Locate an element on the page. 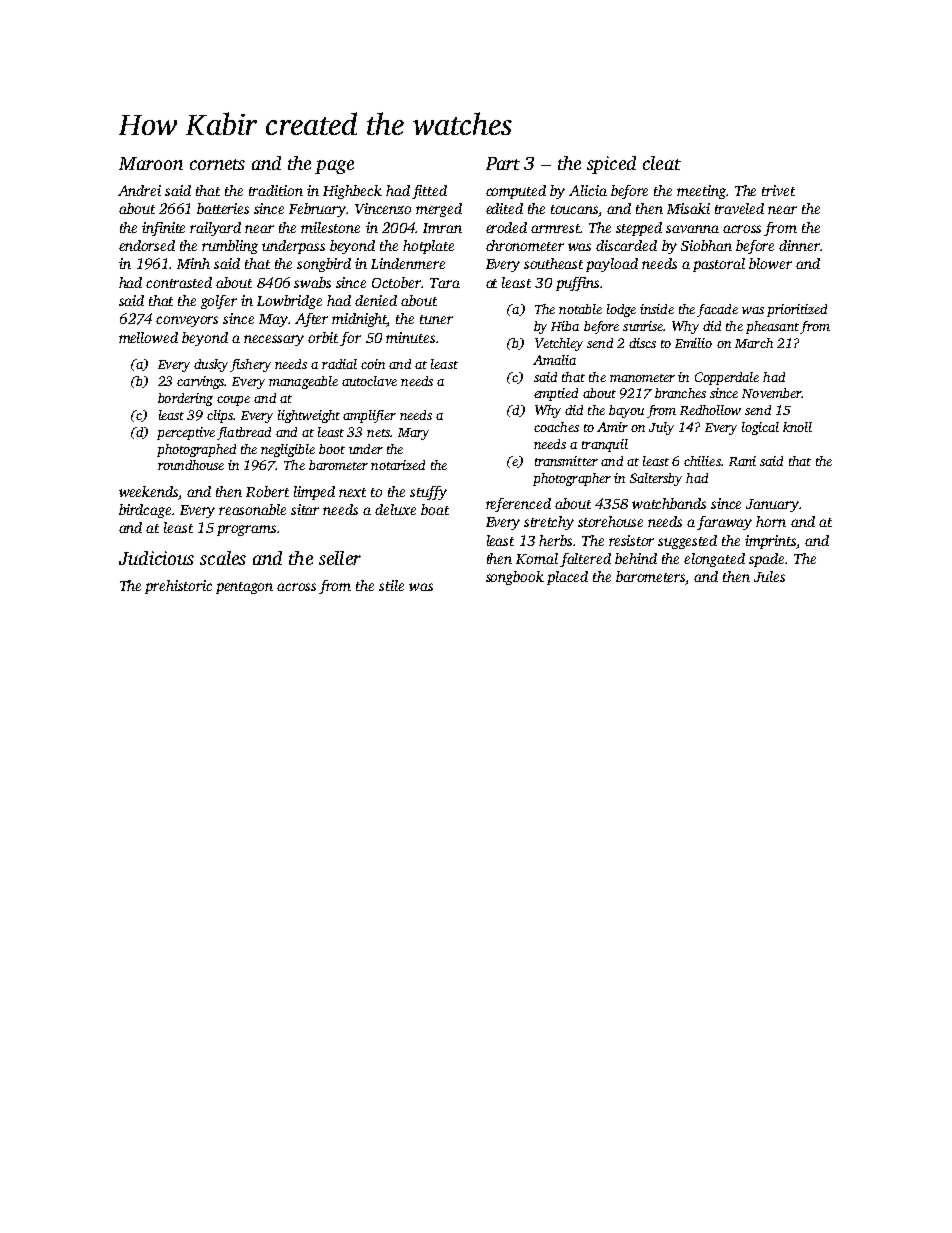 Image resolution: width=952 pixels, height=1233 pixels. limped is located at coordinates (314, 493).
